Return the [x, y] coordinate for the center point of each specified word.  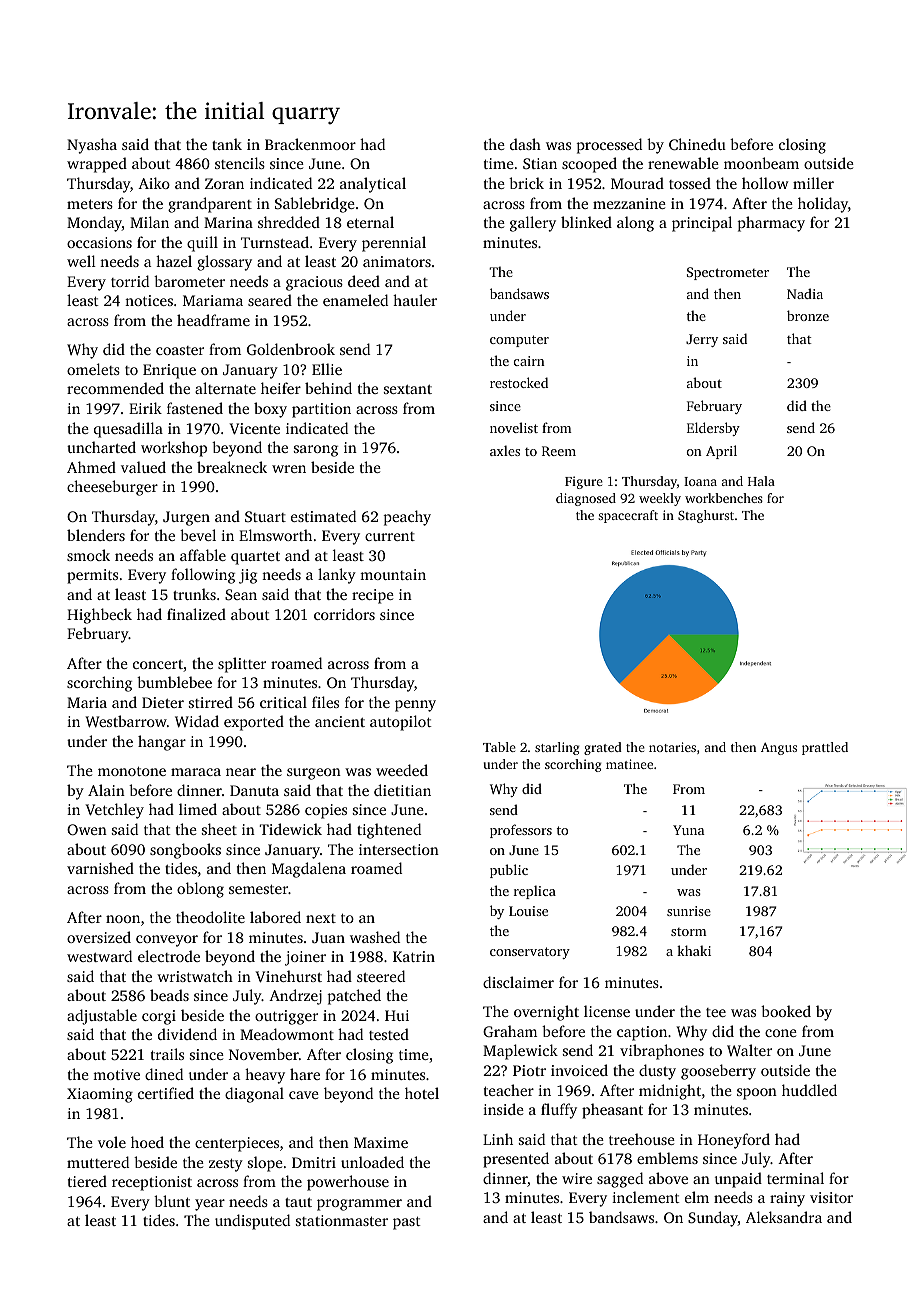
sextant [408, 389]
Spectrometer [728, 273]
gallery [533, 224]
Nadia [805, 293]
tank [227, 144]
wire [577, 1178]
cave [304, 1095]
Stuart [265, 516]
